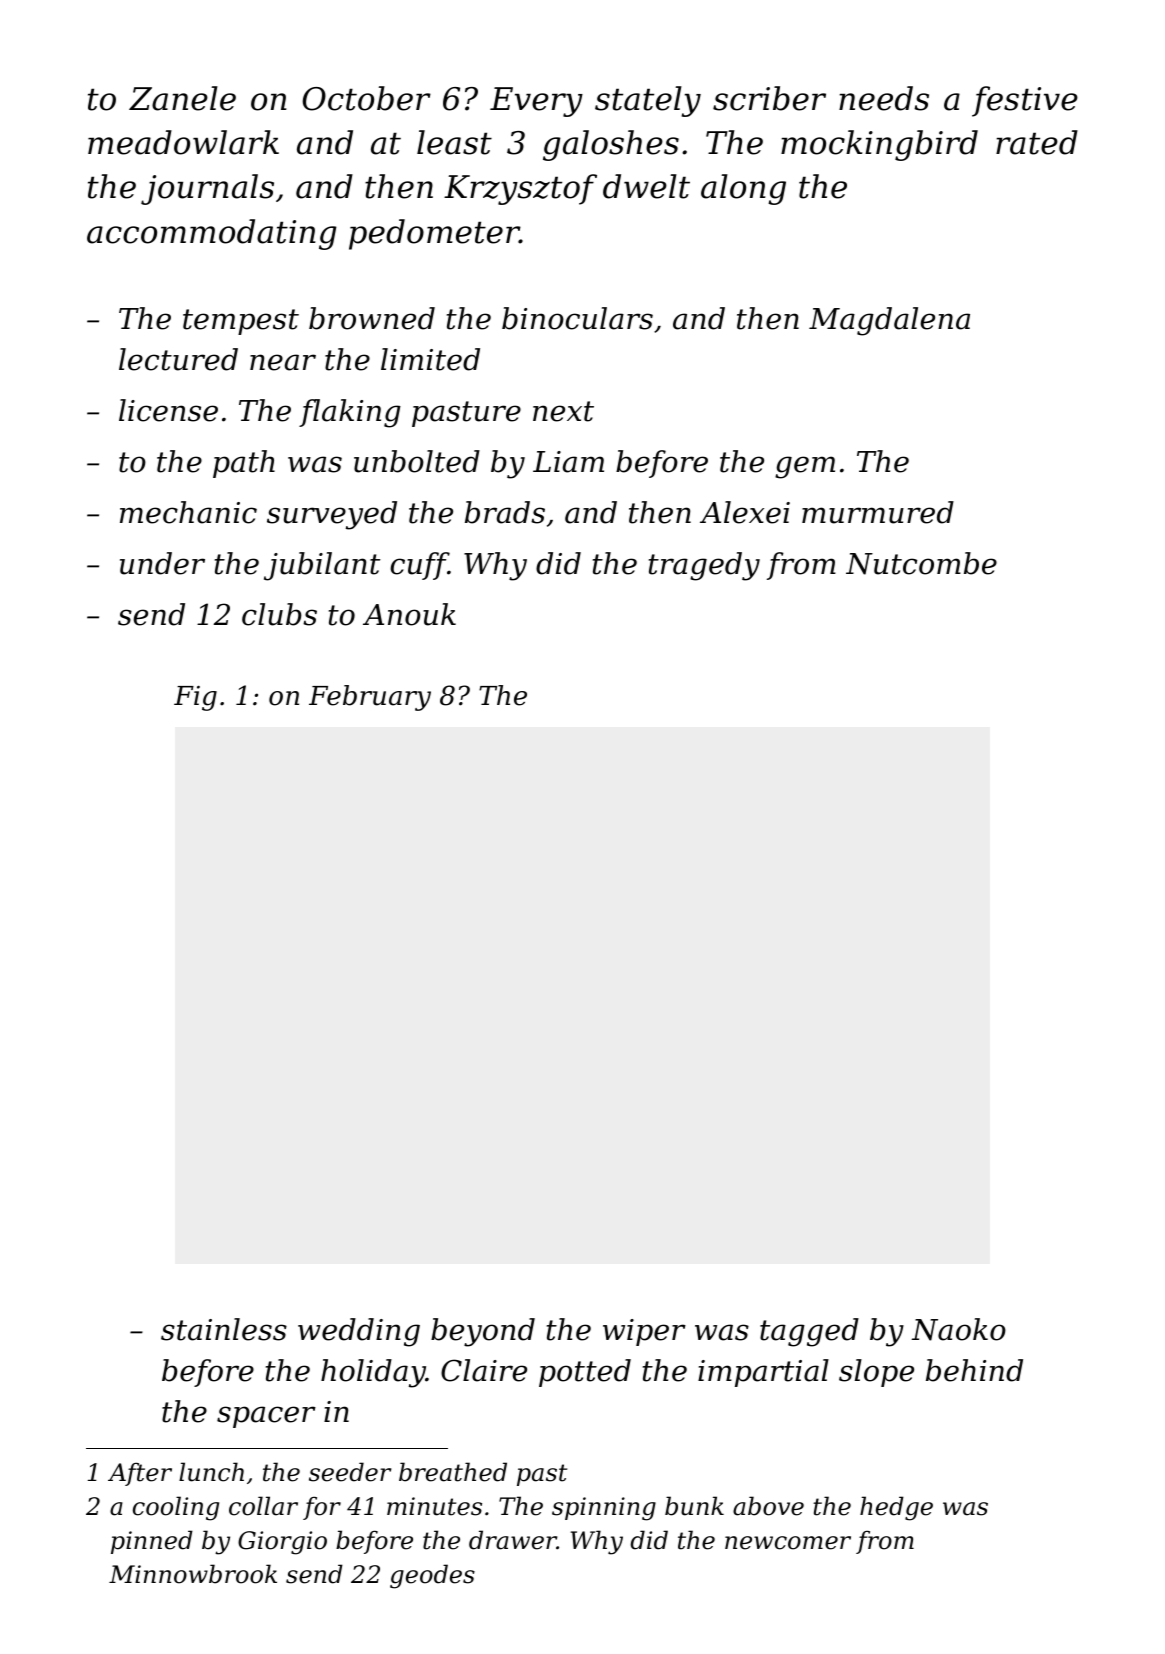 The height and width of the page is (1654, 1165). Describe the element at coordinates (182, 98) in the page. I see `Zanele` at that location.
